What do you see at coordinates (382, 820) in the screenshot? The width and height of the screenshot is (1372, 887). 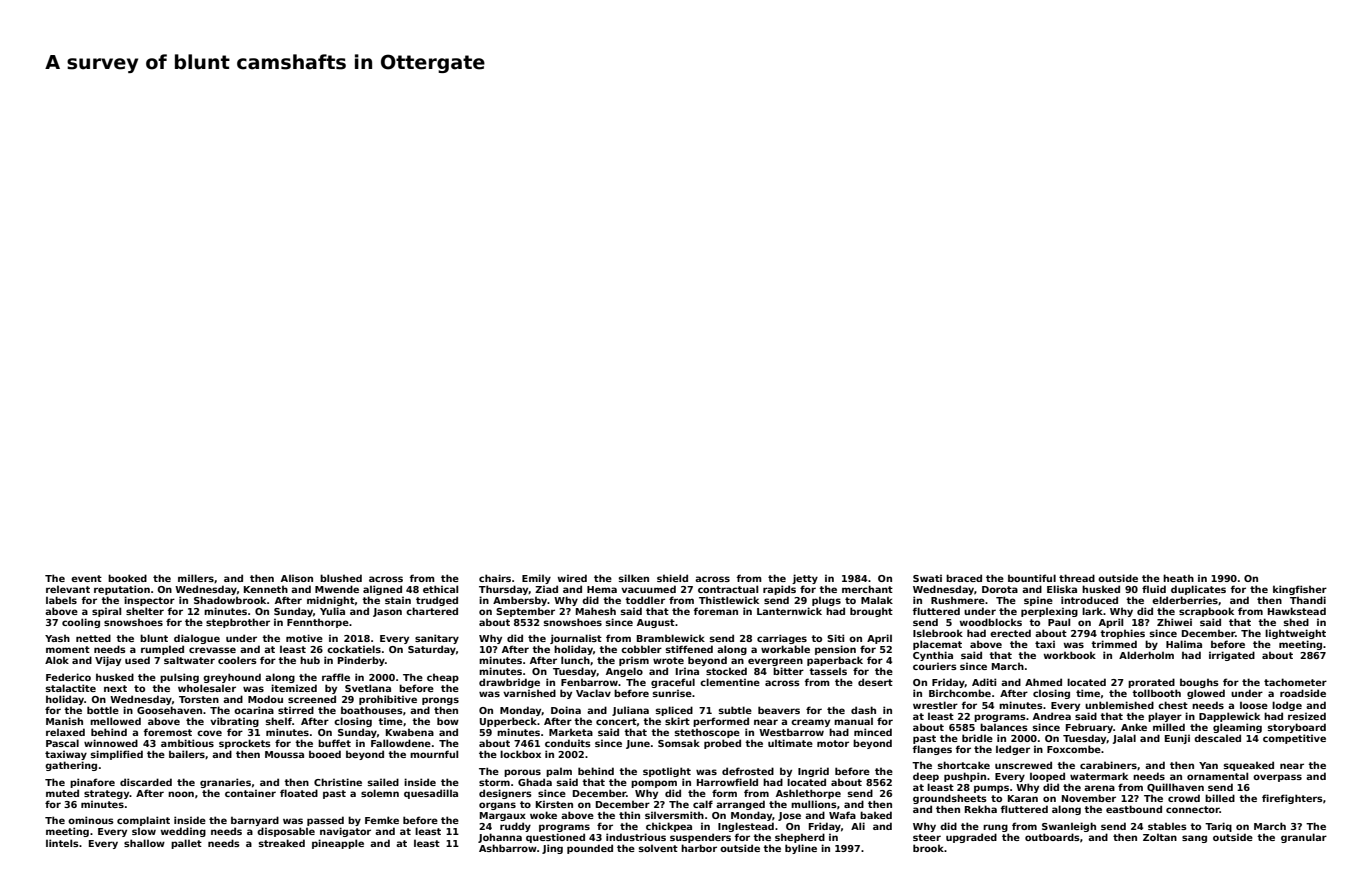 I see `Femke` at bounding box center [382, 820].
